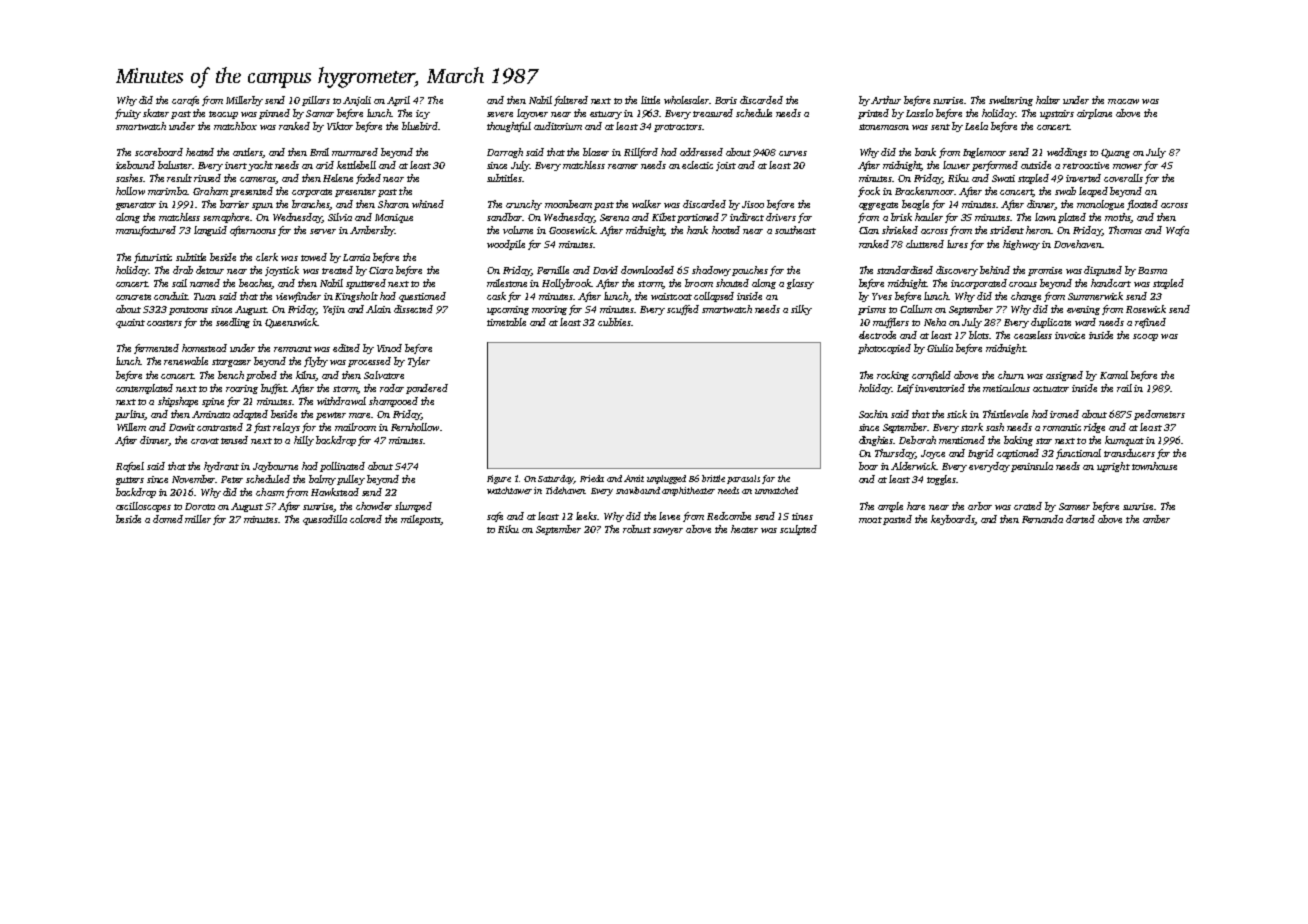 The image size is (1308, 924). Describe the element at coordinates (291, 323) in the document. I see `Queenswick` at that location.
